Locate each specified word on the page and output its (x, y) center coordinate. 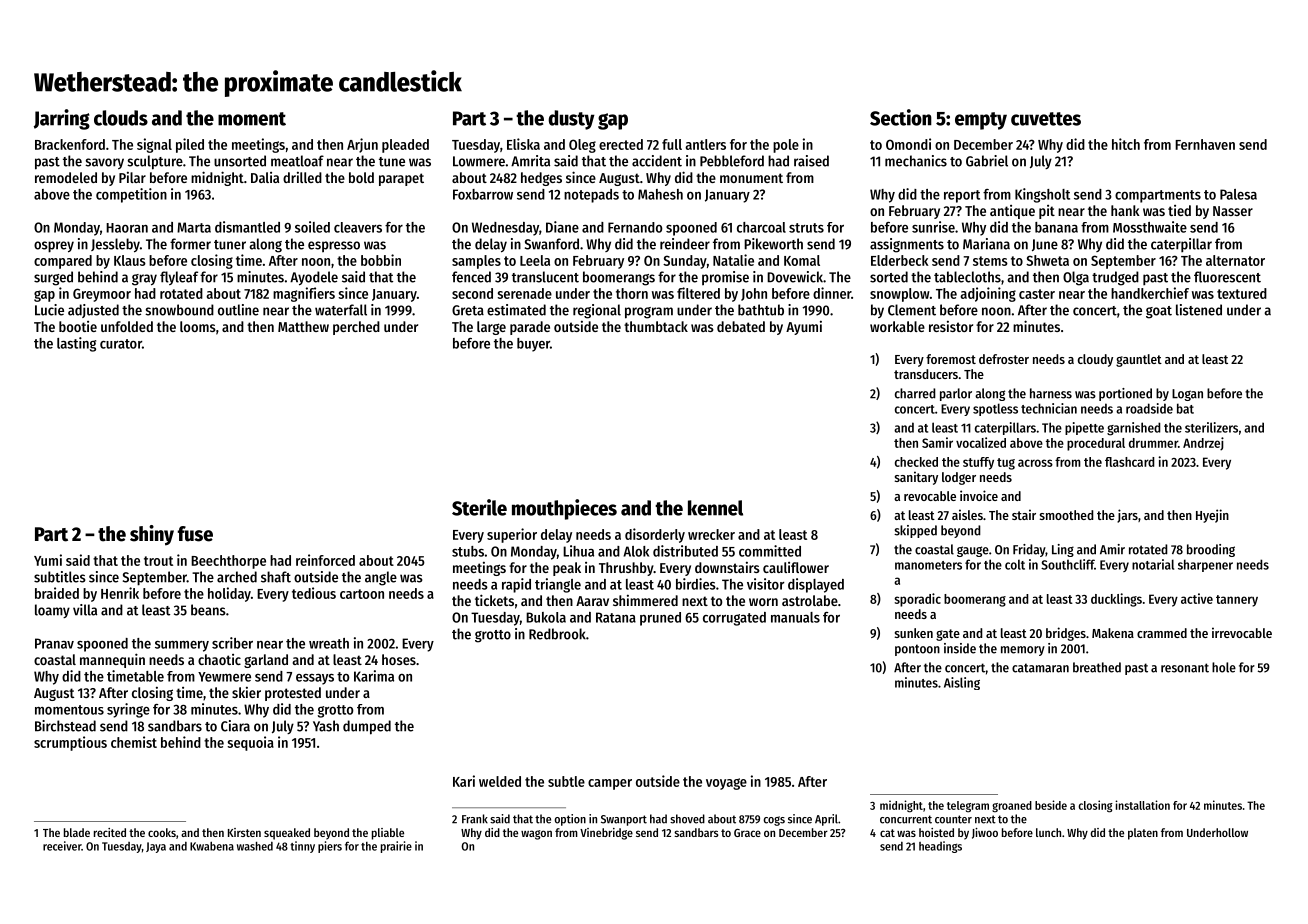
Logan (1187, 395)
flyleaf (179, 278)
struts (806, 228)
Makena (1113, 633)
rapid (516, 585)
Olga (1076, 278)
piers (330, 847)
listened (1199, 310)
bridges (1066, 634)
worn (763, 602)
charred (915, 393)
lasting (76, 344)
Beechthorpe (228, 562)
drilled (302, 177)
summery (182, 646)
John (754, 294)
